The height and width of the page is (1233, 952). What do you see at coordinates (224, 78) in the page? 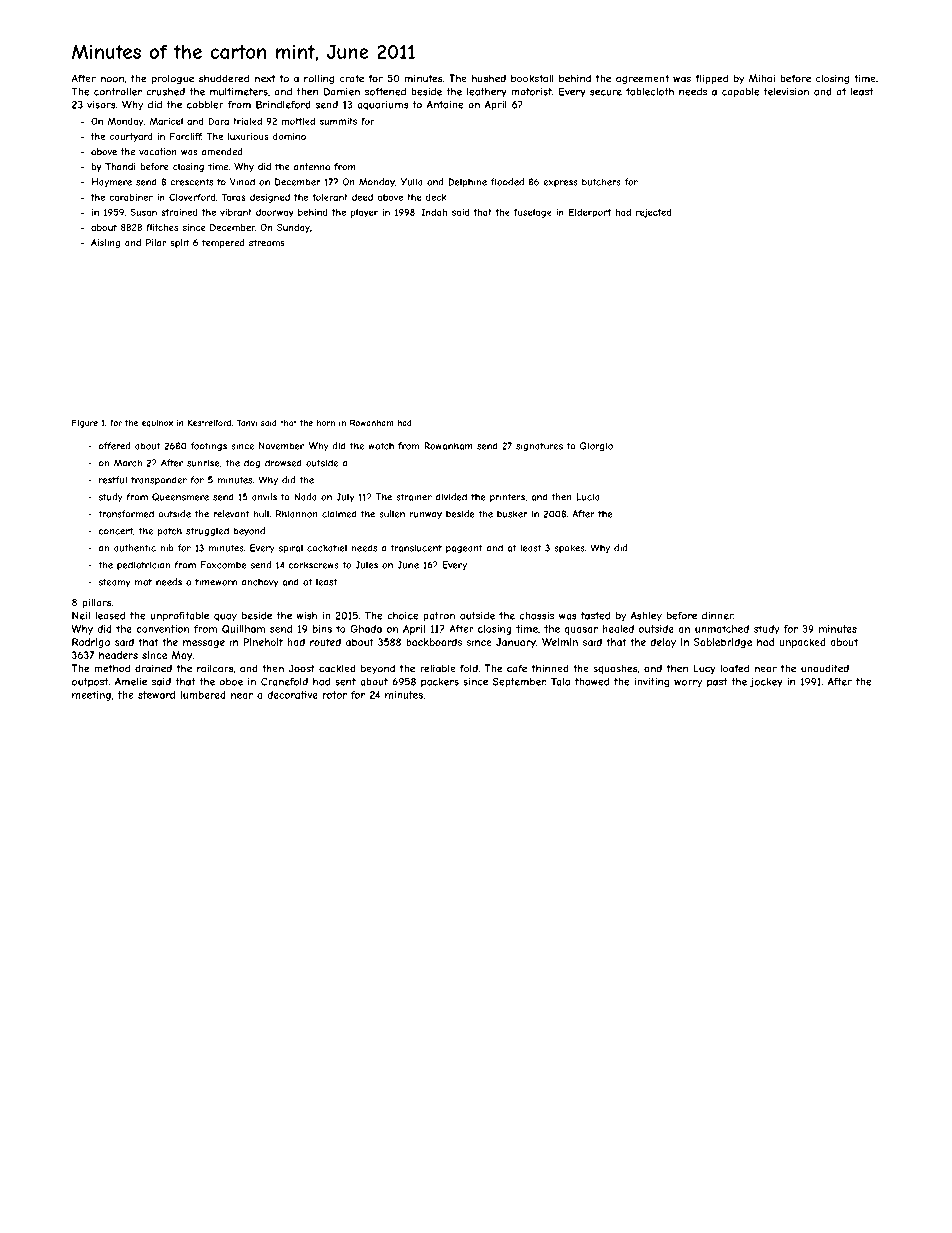
I see `shuddered` at bounding box center [224, 78].
